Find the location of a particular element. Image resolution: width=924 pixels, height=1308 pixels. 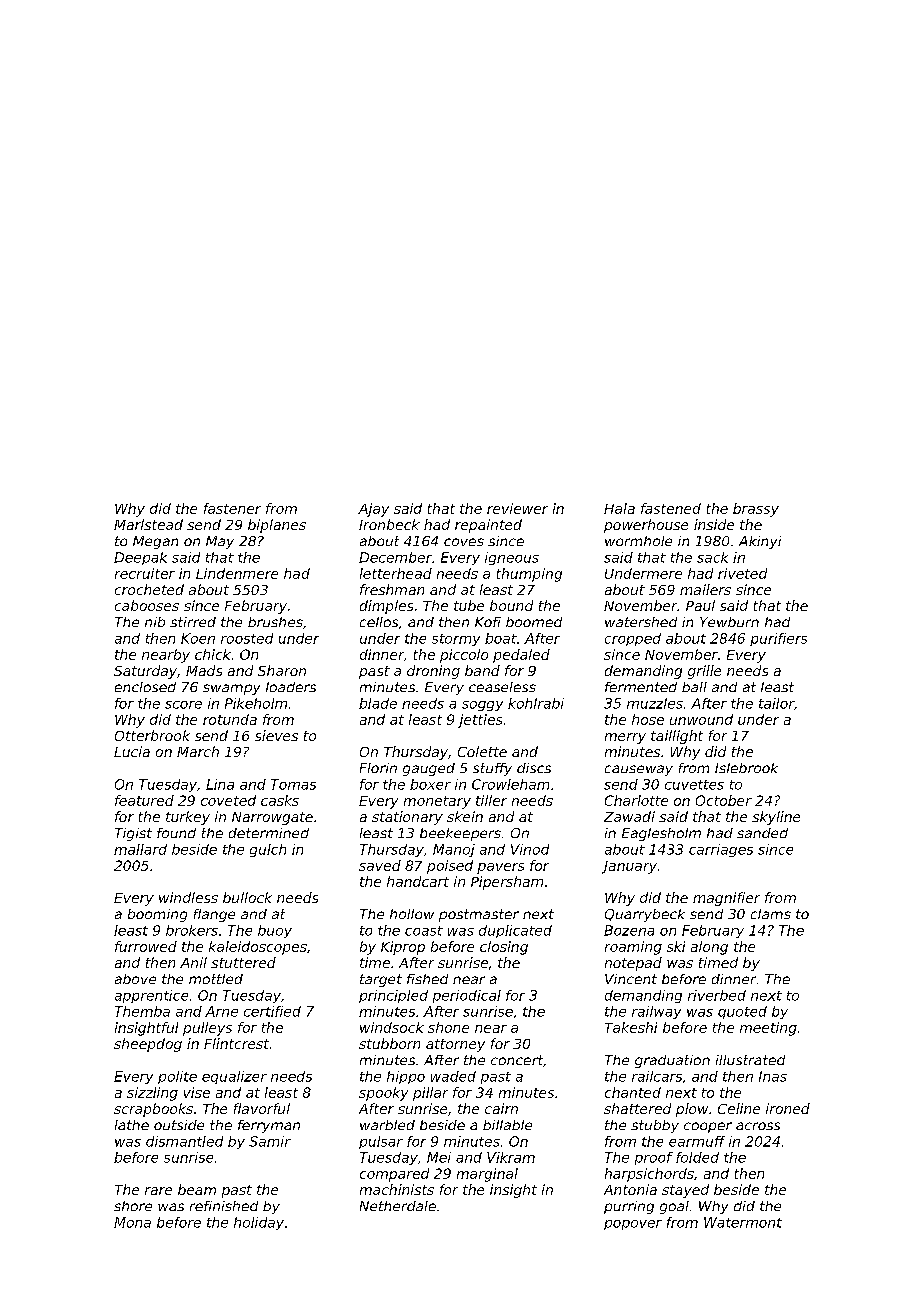

reviewer is located at coordinates (517, 508).
